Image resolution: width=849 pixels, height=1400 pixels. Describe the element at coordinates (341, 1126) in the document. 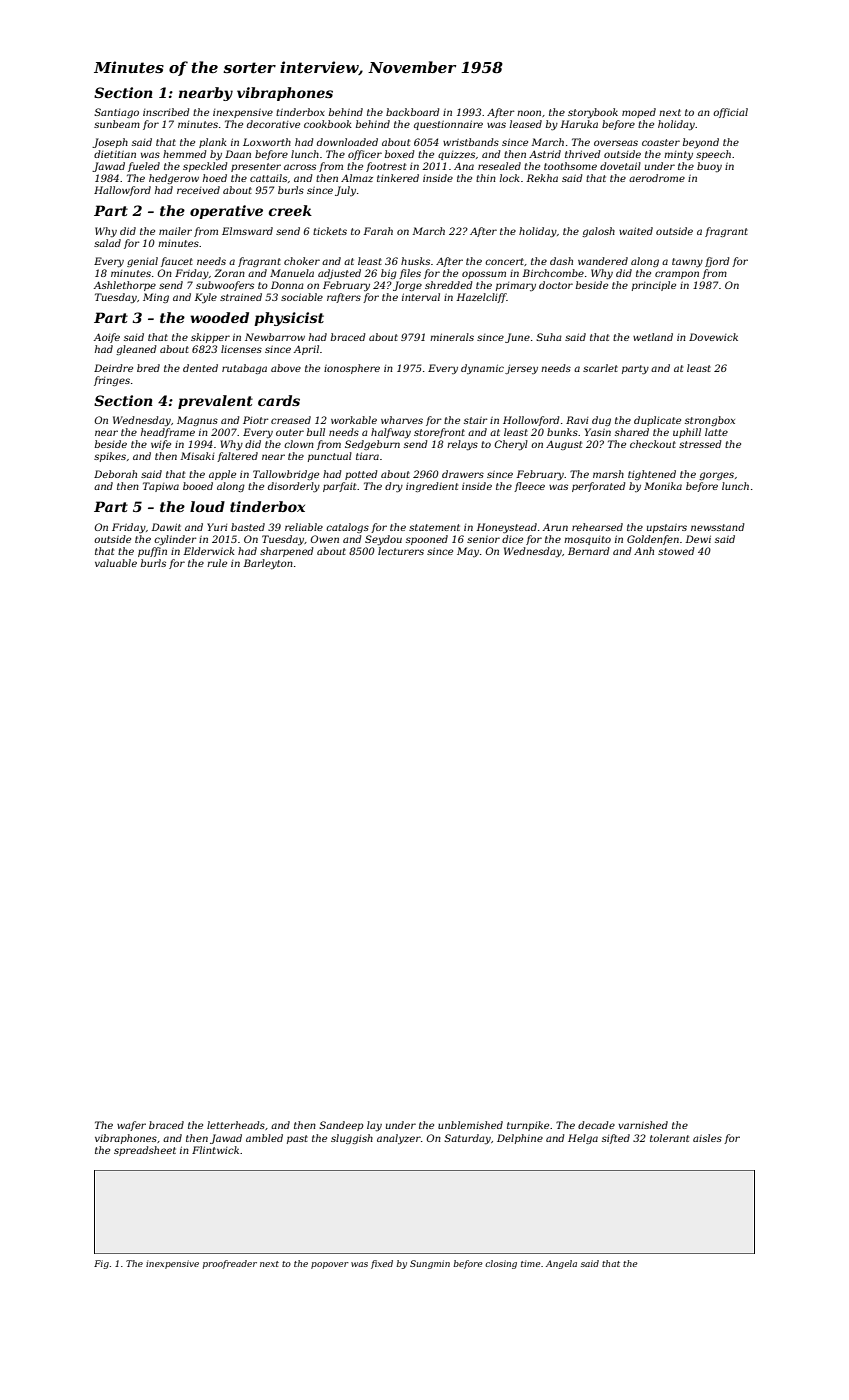

I see `Sandeep` at that location.
